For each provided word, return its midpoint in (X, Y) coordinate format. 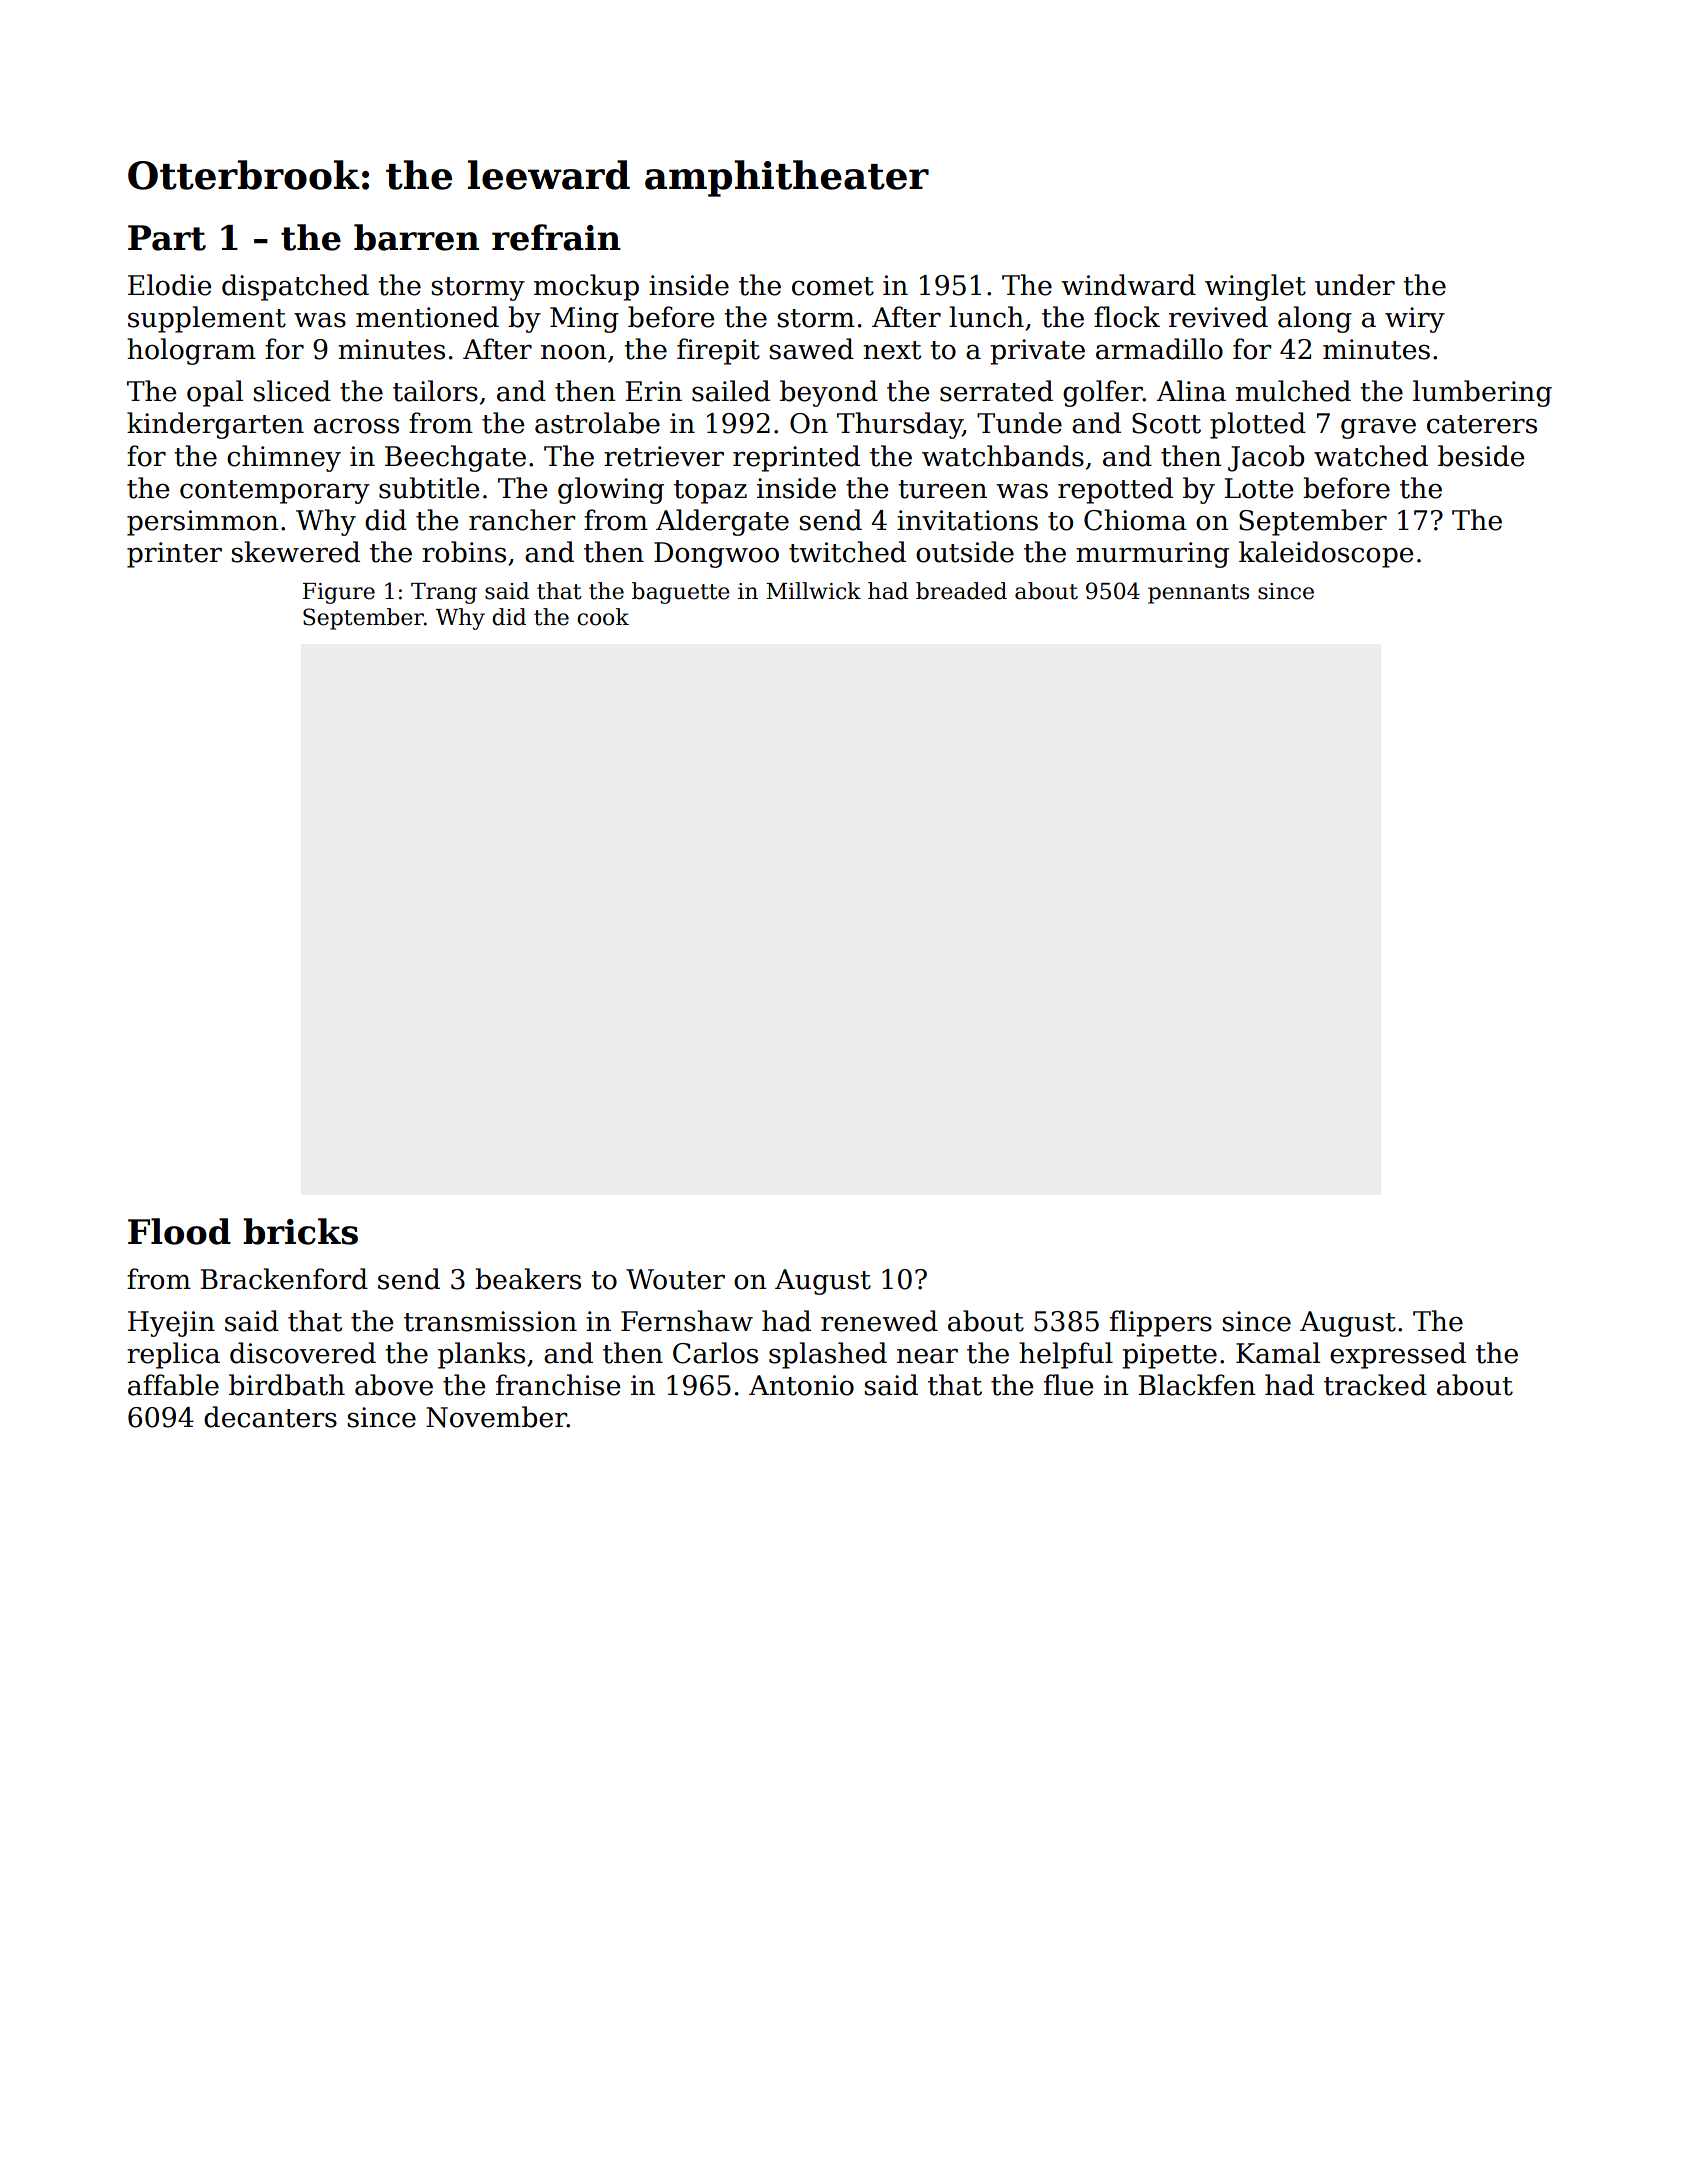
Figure (339, 593)
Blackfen (1197, 1385)
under (1355, 285)
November (496, 1417)
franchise (558, 1385)
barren (416, 237)
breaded (961, 591)
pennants (1198, 594)
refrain (556, 237)
